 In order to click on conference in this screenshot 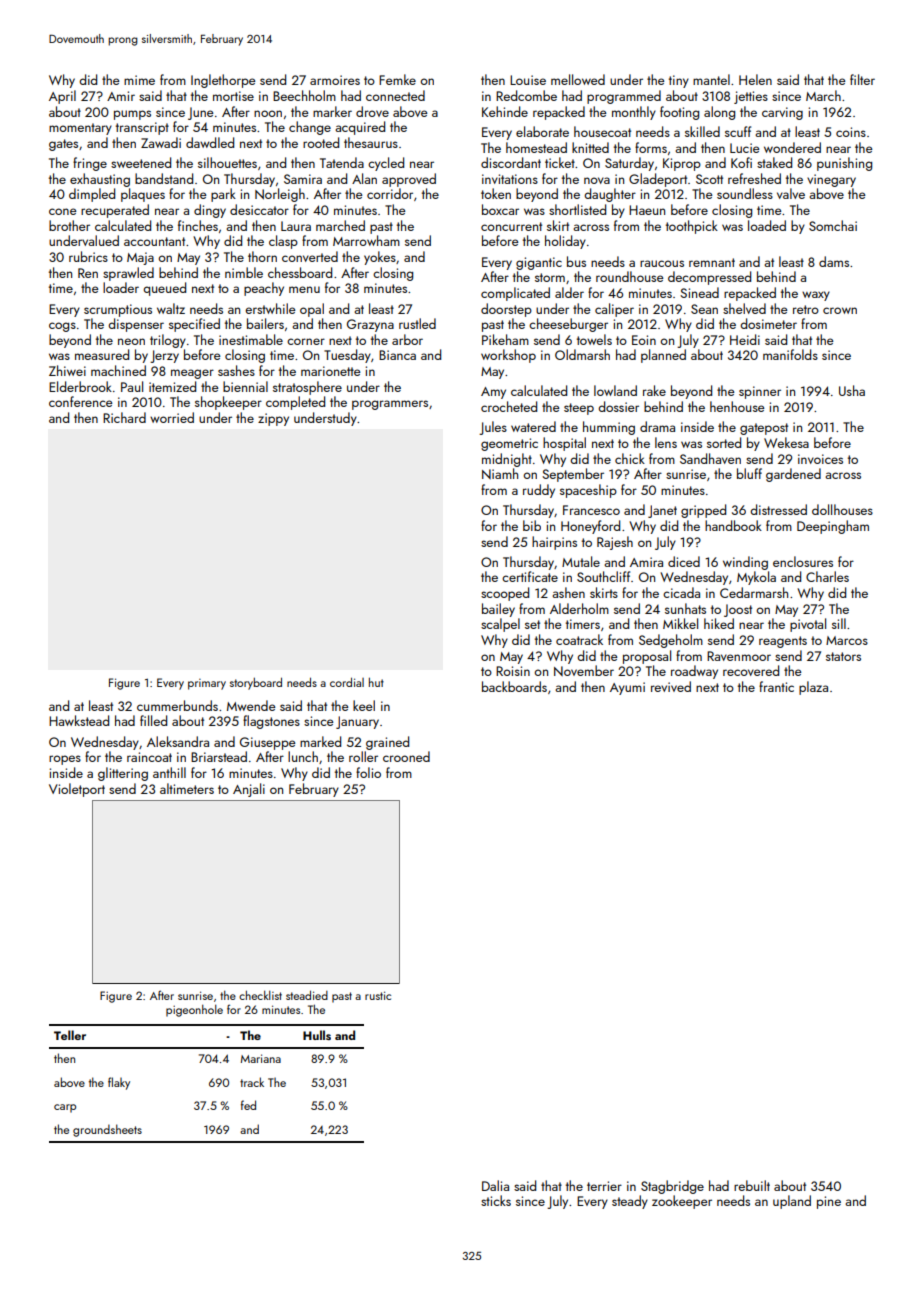, I will do `click(81, 401)`.
